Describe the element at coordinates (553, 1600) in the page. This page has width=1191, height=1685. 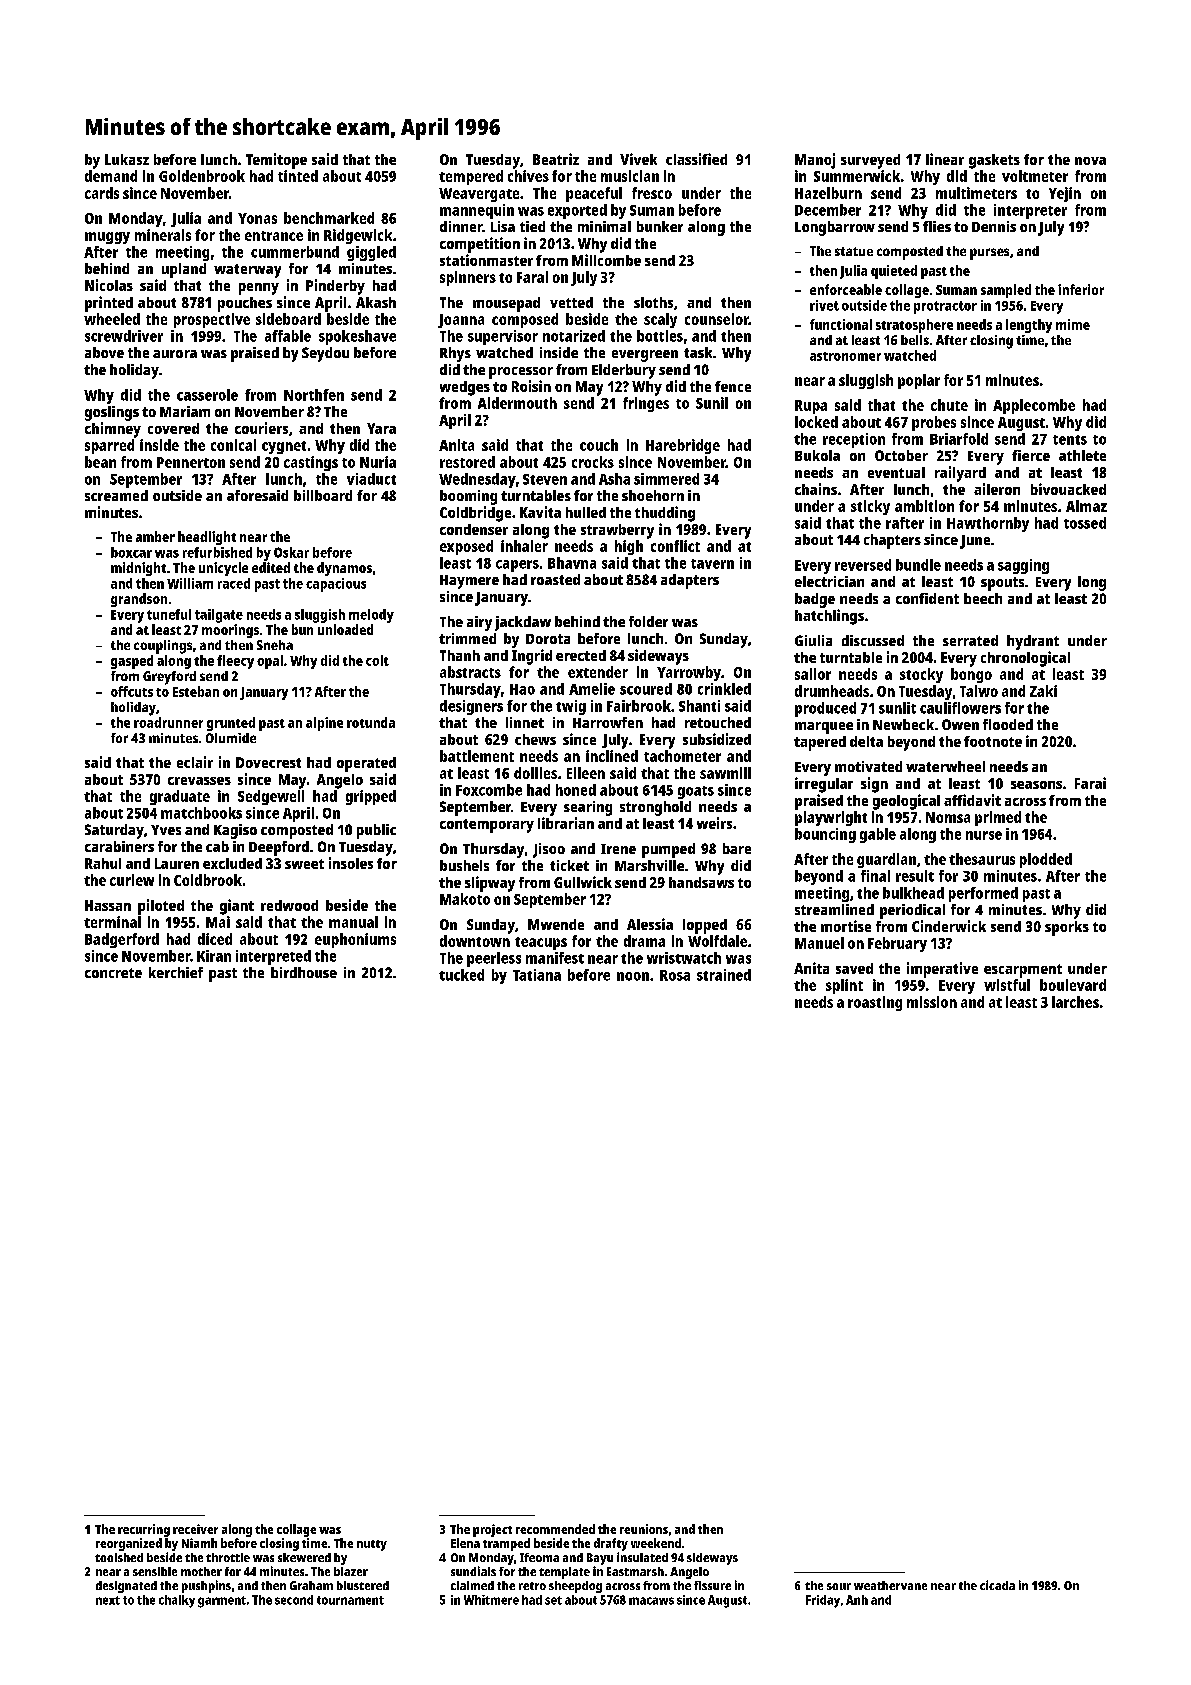
I see `set` at that location.
